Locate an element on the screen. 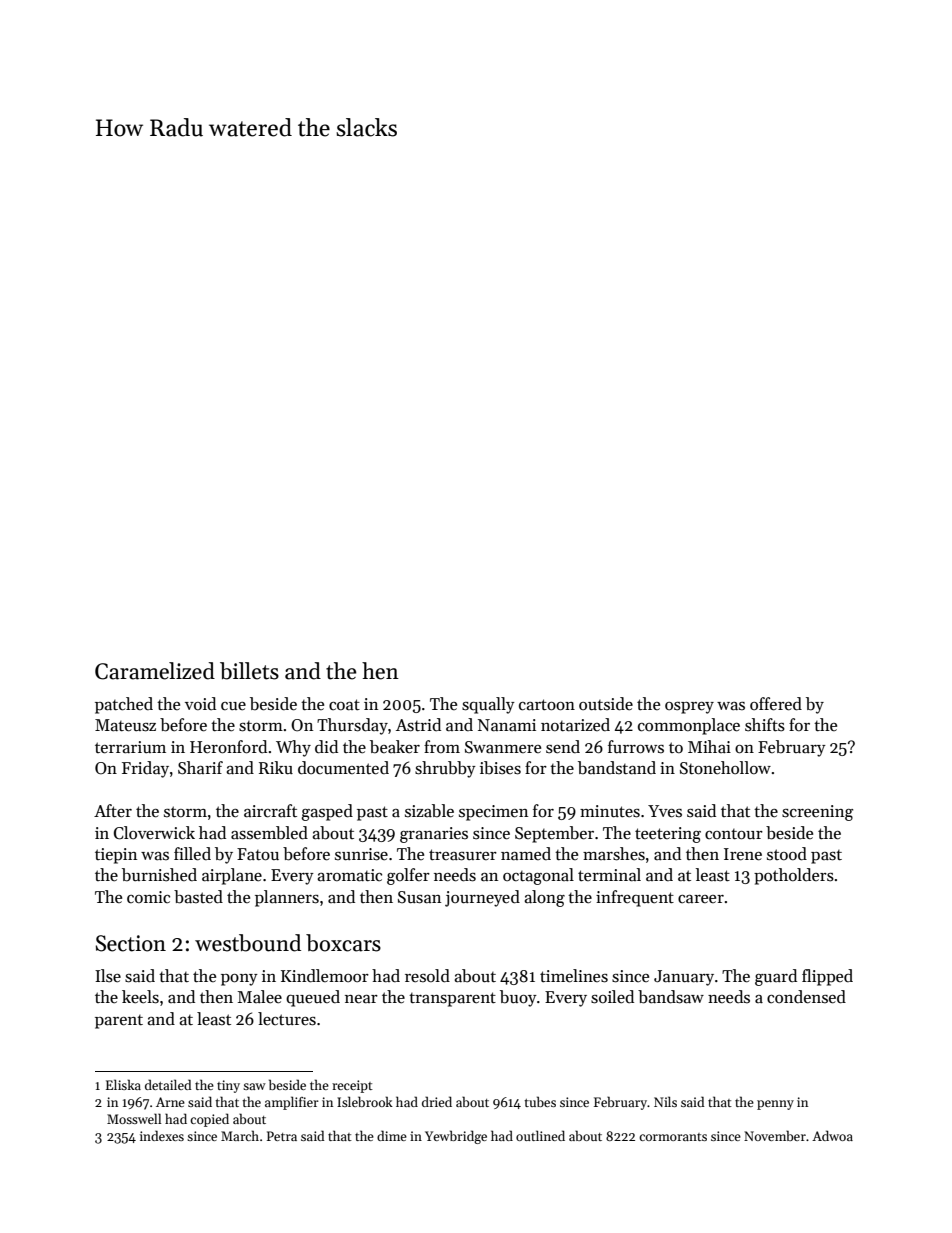 The image size is (952, 1233). Caramelized is located at coordinates (155, 671).
